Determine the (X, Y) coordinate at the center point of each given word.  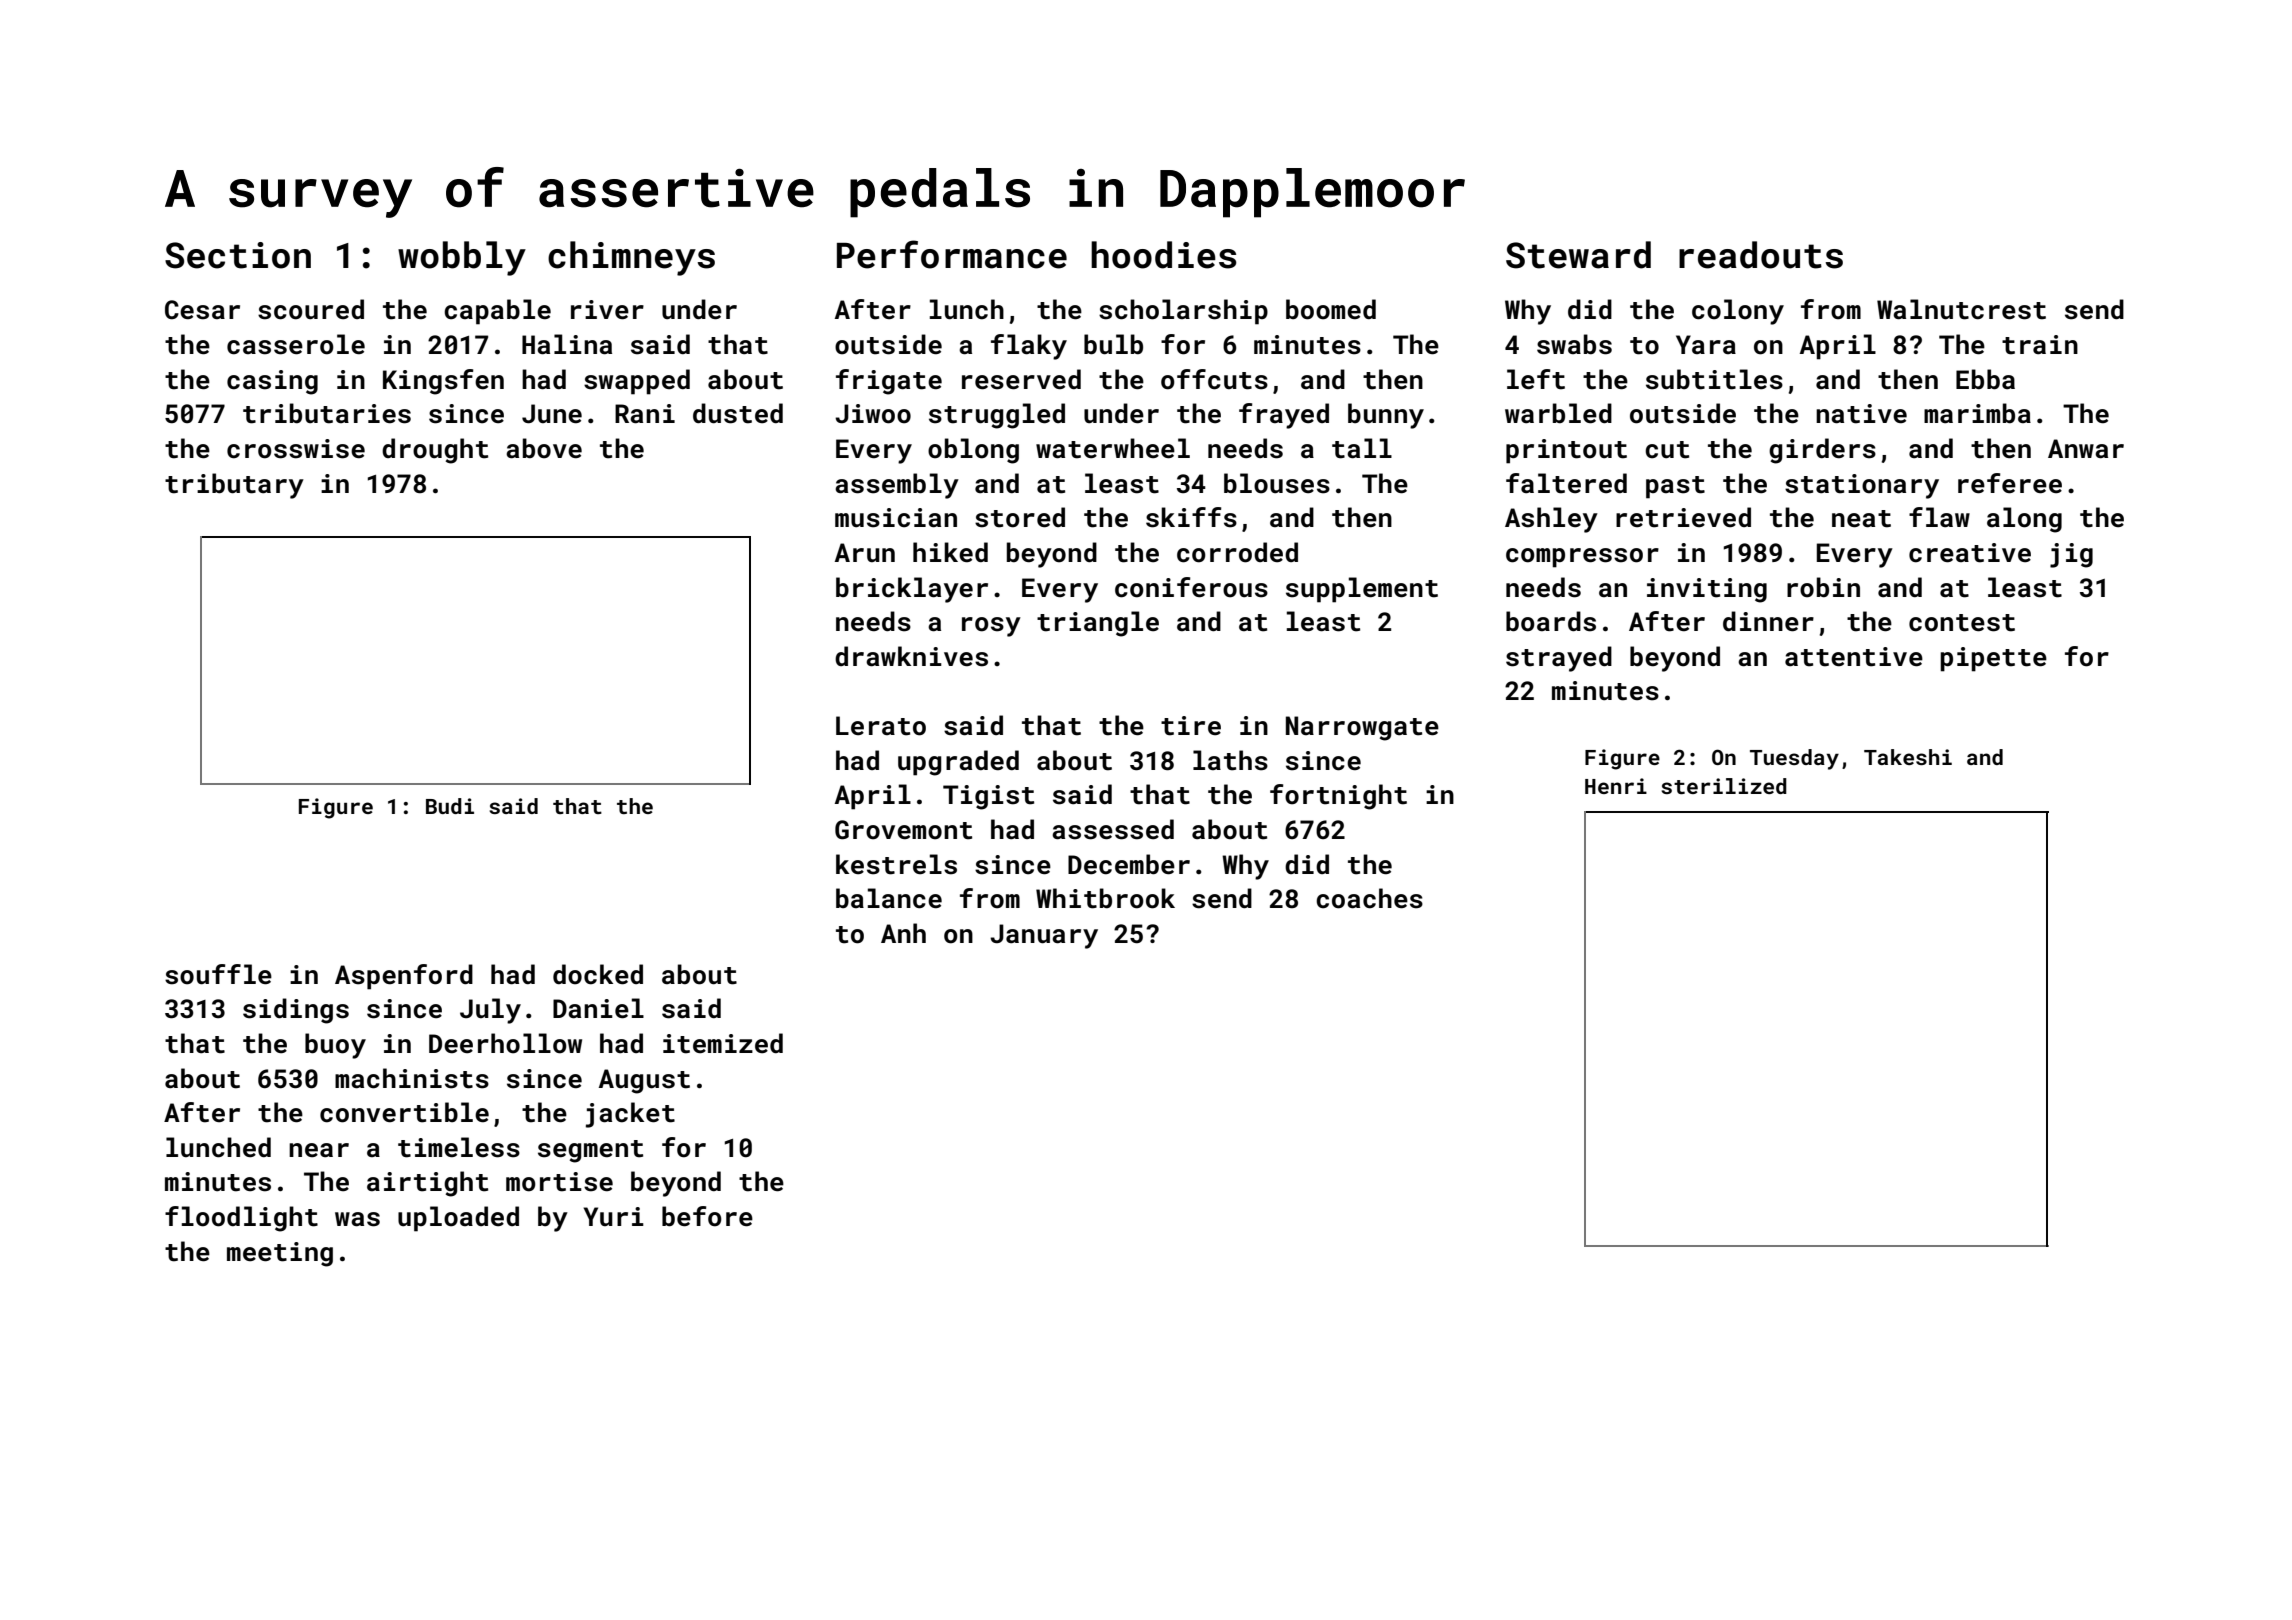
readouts (1761, 255)
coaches (1369, 898)
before (707, 1216)
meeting (280, 1254)
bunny (1386, 416)
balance (889, 898)
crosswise (296, 449)
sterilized (1724, 786)
